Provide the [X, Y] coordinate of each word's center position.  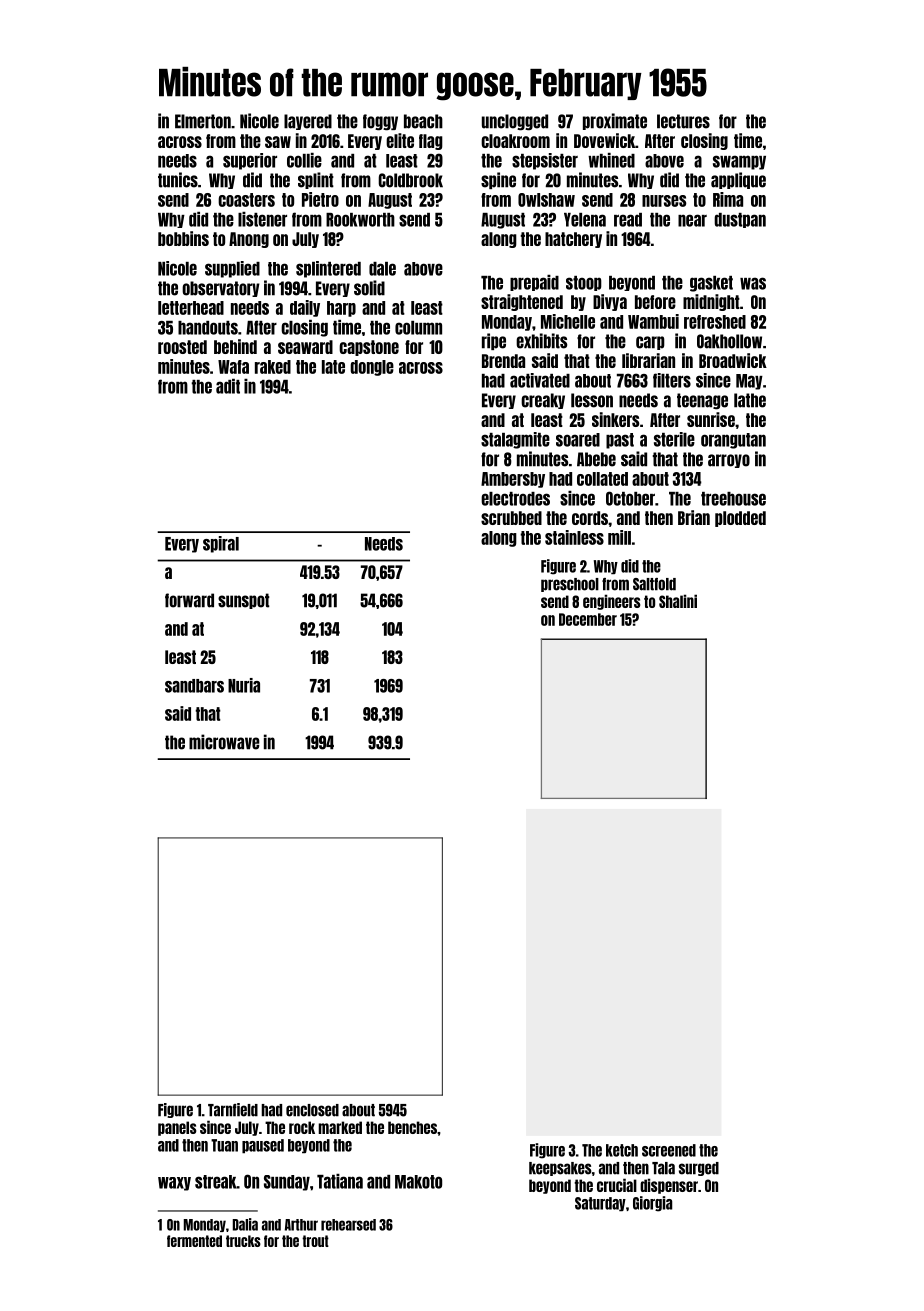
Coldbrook [410, 180]
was [753, 283]
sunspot [244, 601]
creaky [543, 401]
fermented [194, 1241]
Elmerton [203, 121]
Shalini [678, 601]
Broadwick [733, 360]
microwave [224, 742]
